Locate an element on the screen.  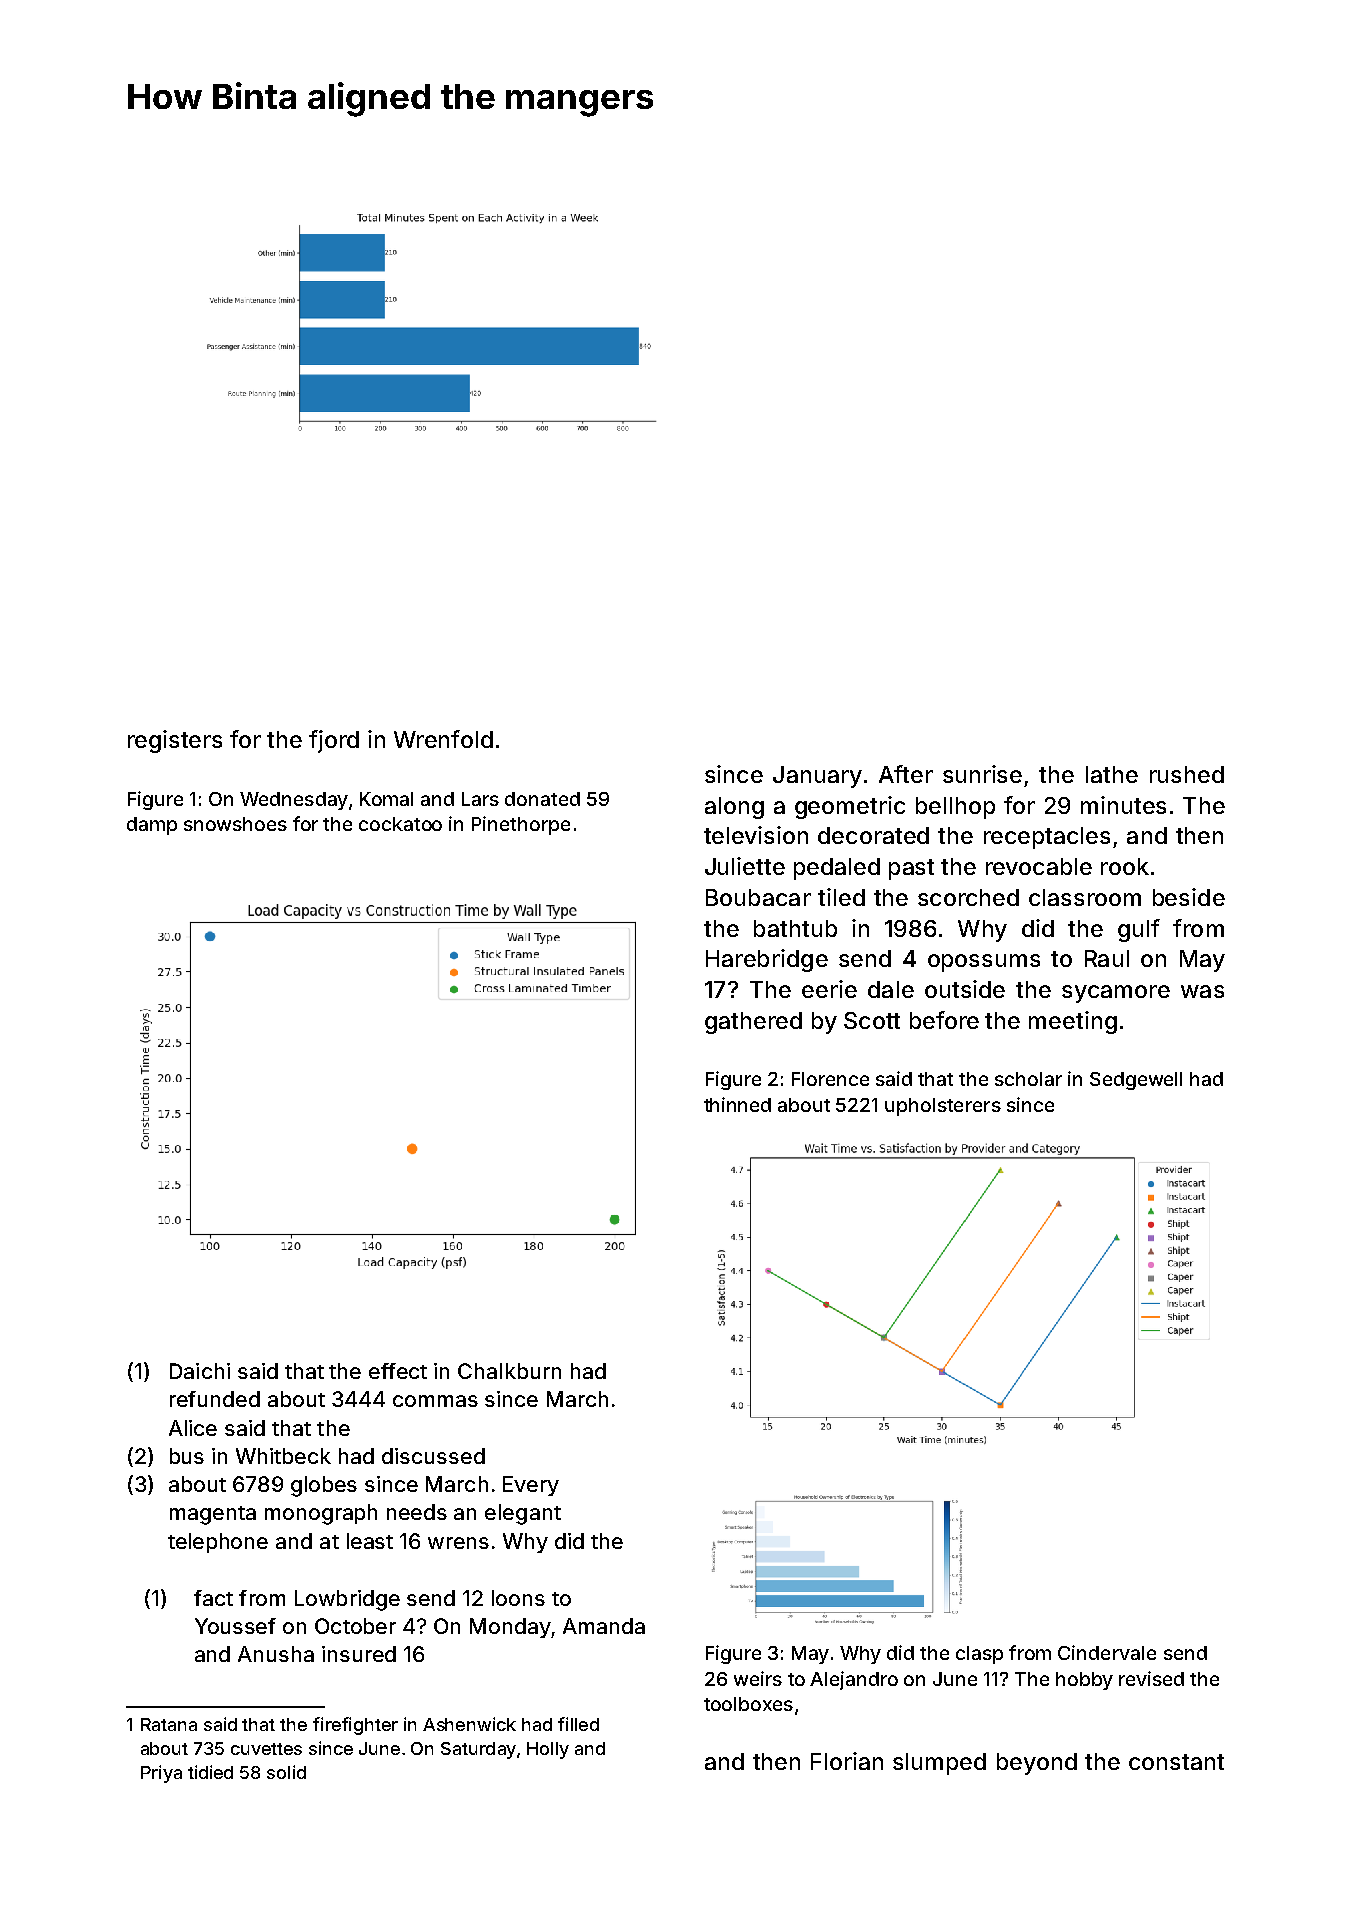
Chalkburn is located at coordinates (509, 1371).
